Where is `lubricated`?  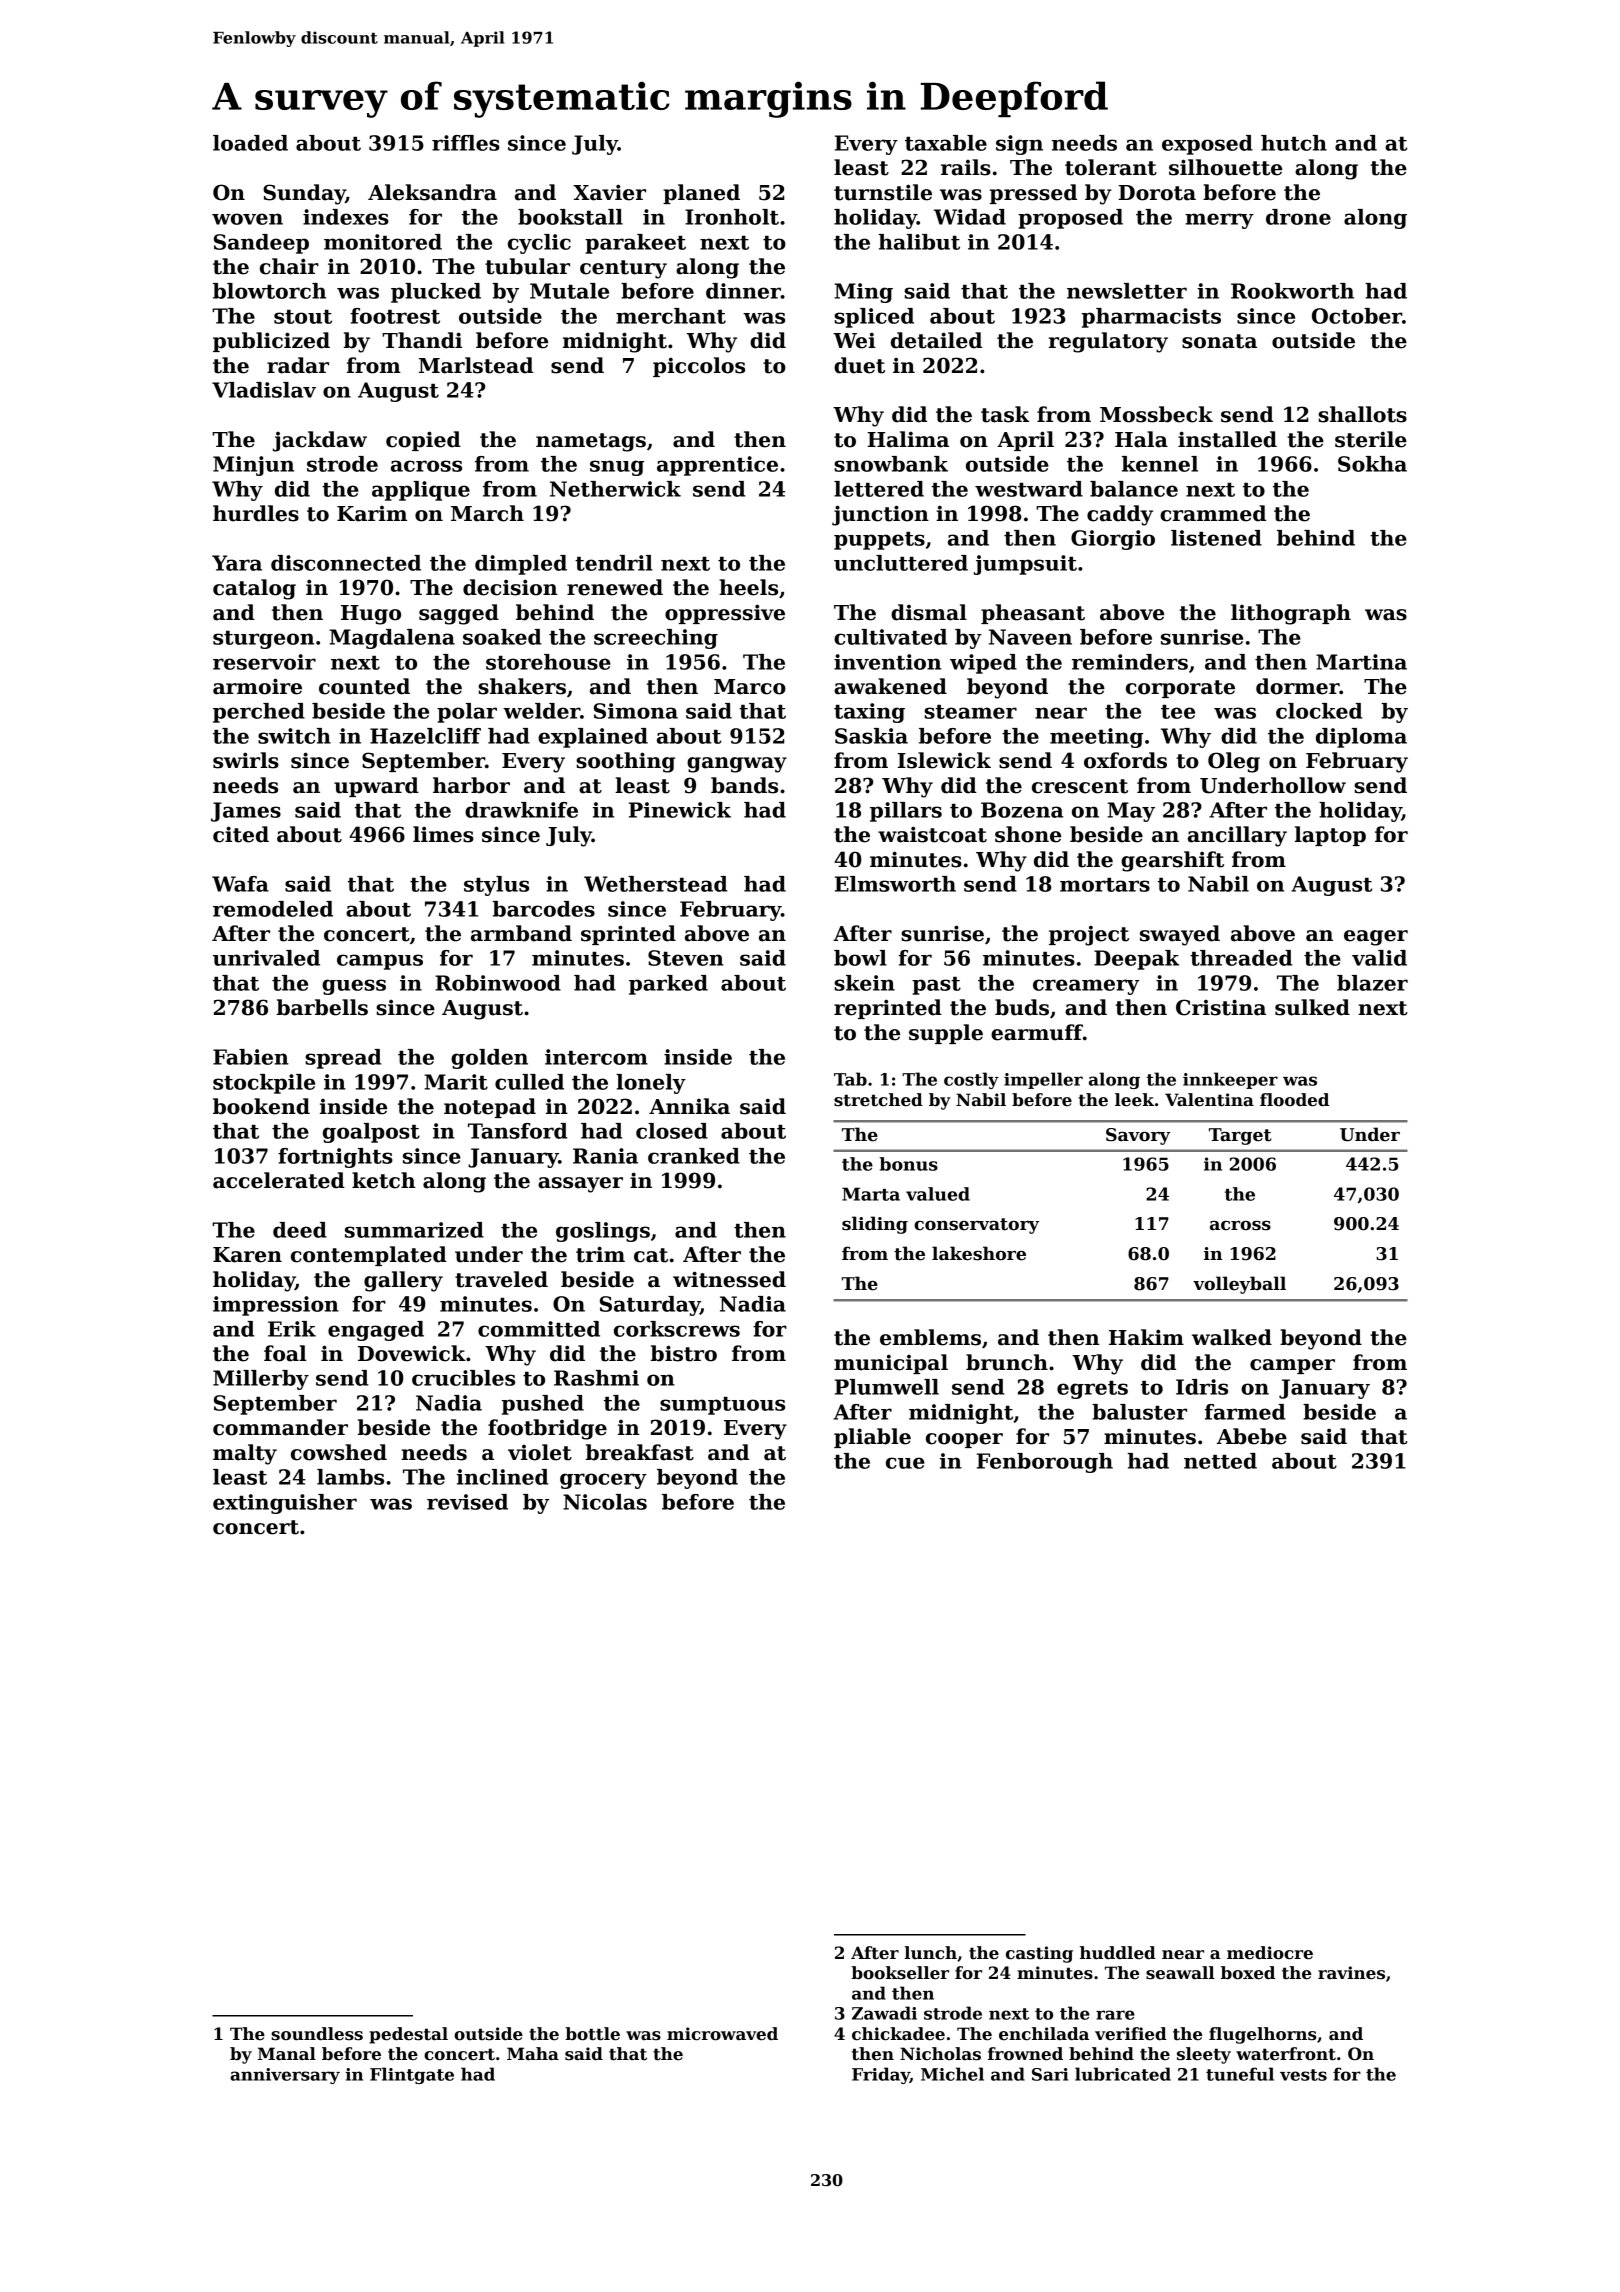 lubricated is located at coordinates (1123, 2074).
